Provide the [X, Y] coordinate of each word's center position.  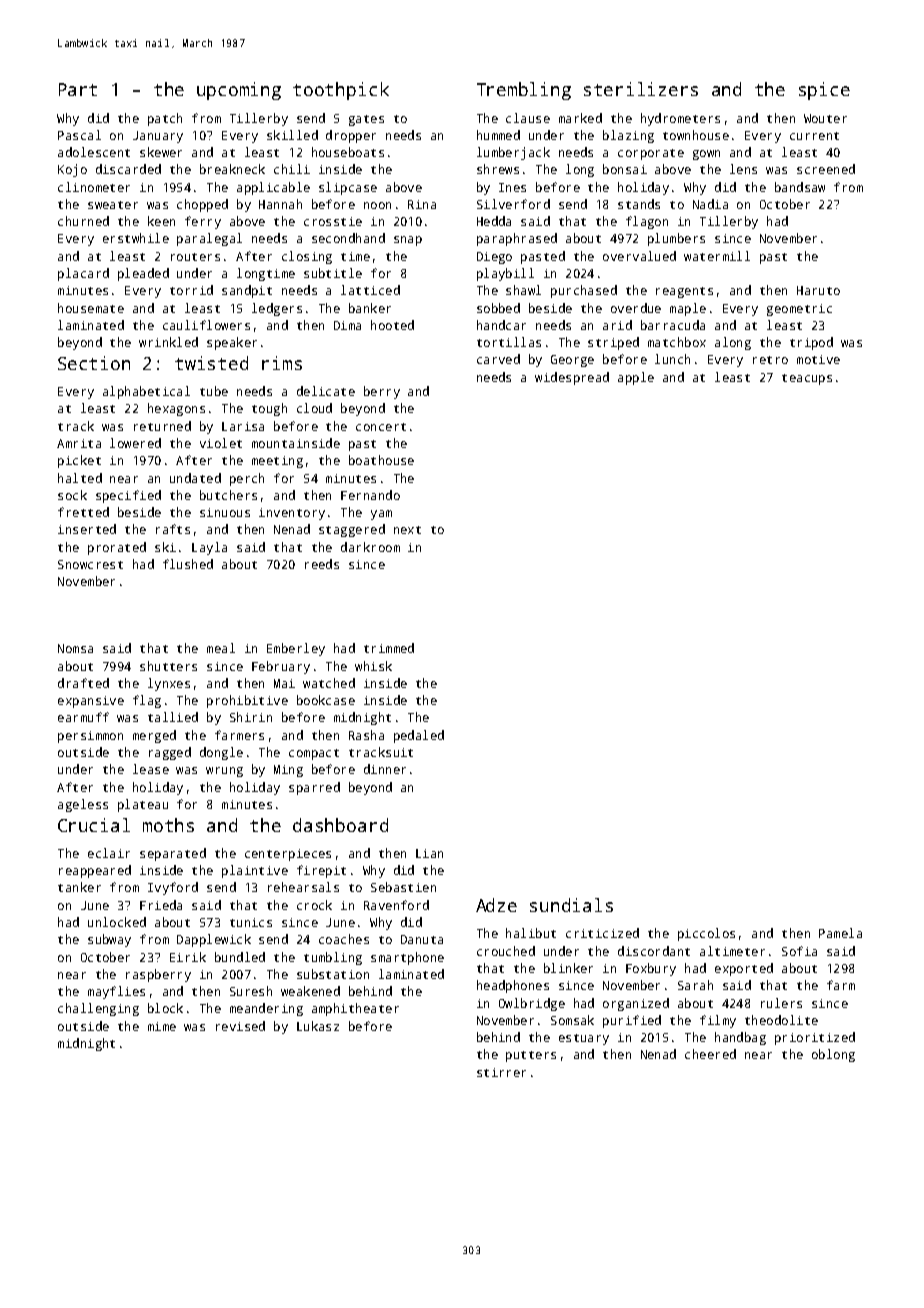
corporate [651, 154]
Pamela [840, 933]
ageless [83, 805]
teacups [807, 379]
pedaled [419, 736]
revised [240, 1026]
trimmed [389, 648]
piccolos [706, 934]
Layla [209, 548]
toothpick [341, 91]
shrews [498, 169]
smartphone [407, 958]
